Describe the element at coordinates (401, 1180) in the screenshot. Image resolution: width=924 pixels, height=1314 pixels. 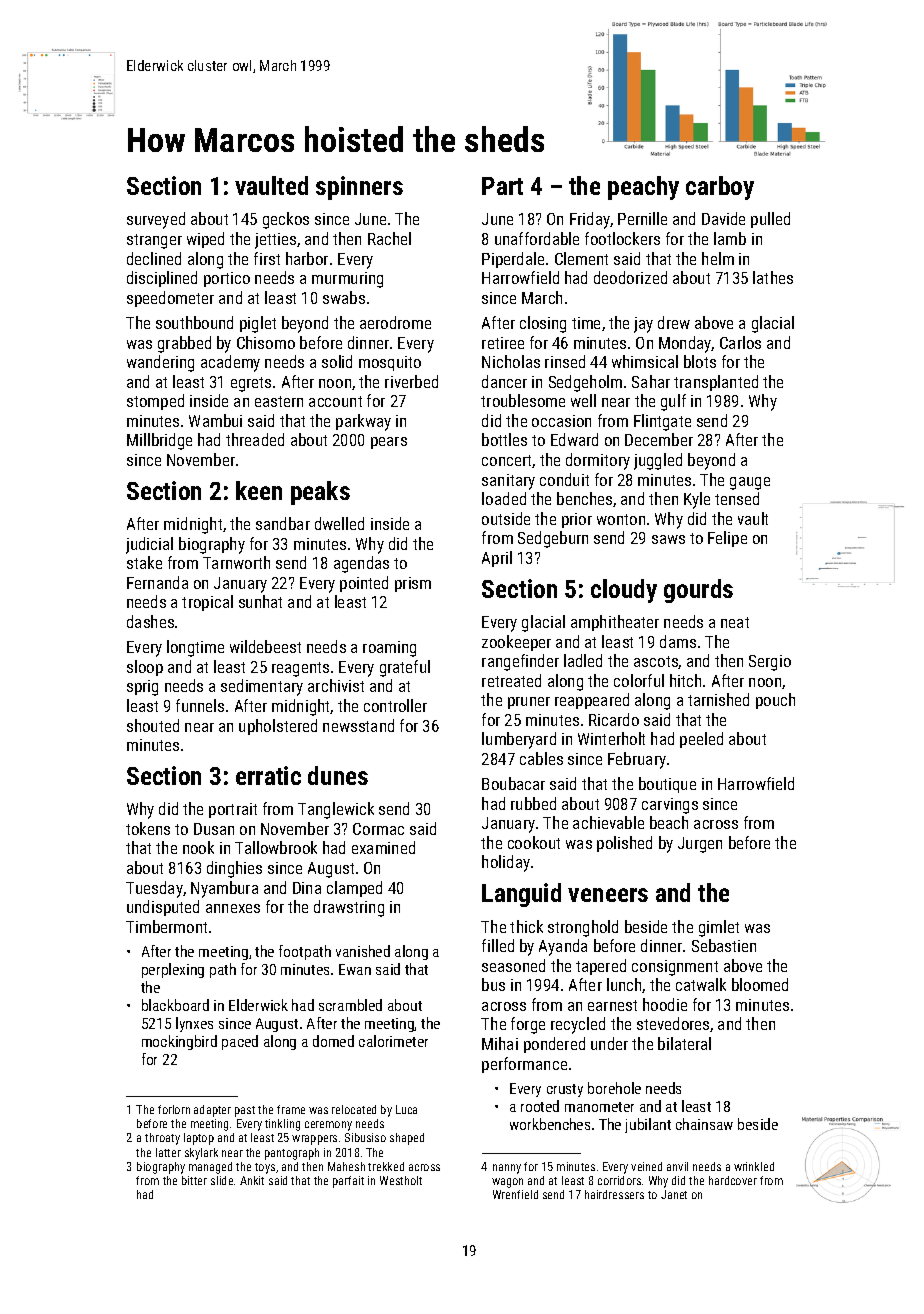
I see `Westholt` at that location.
